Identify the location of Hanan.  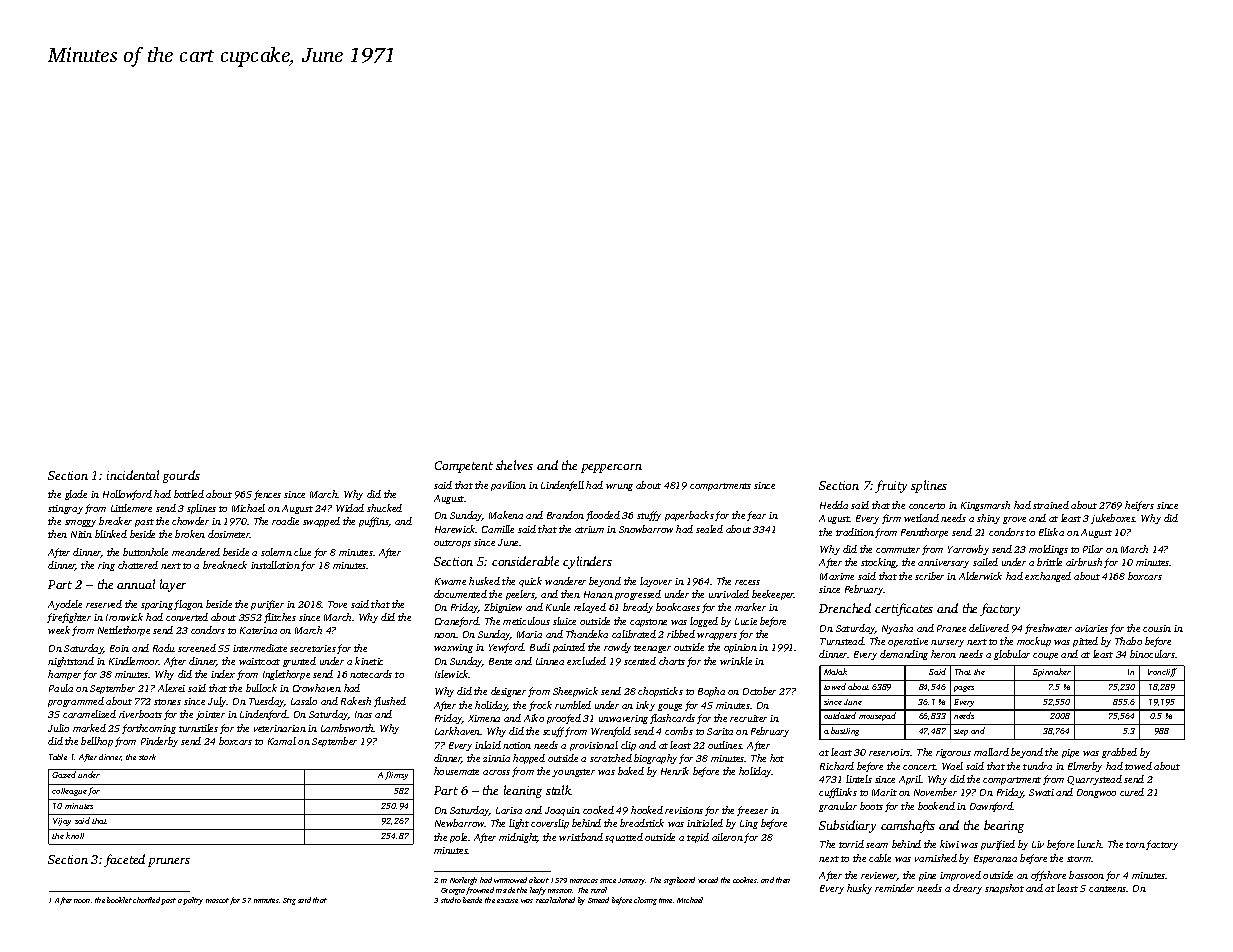
(598, 594).
